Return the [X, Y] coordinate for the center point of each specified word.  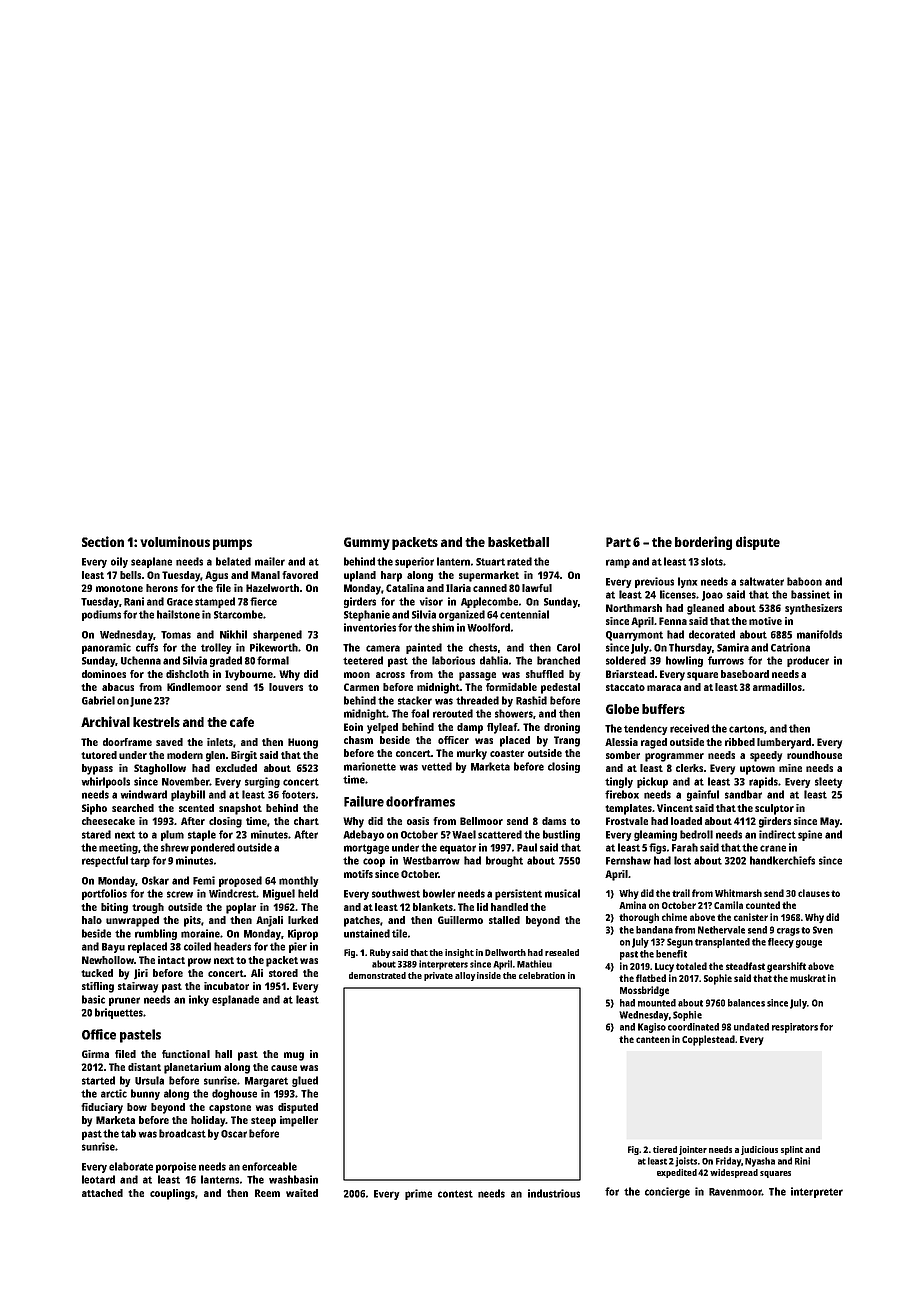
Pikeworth [274, 647]
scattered [500, 834]
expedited [677, 1173]
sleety [828, 782]
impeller [299, 1121]
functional [186, 1054]
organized [462, 615]
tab [128, 1133]
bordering [703, 543]
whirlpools [106, 782]
